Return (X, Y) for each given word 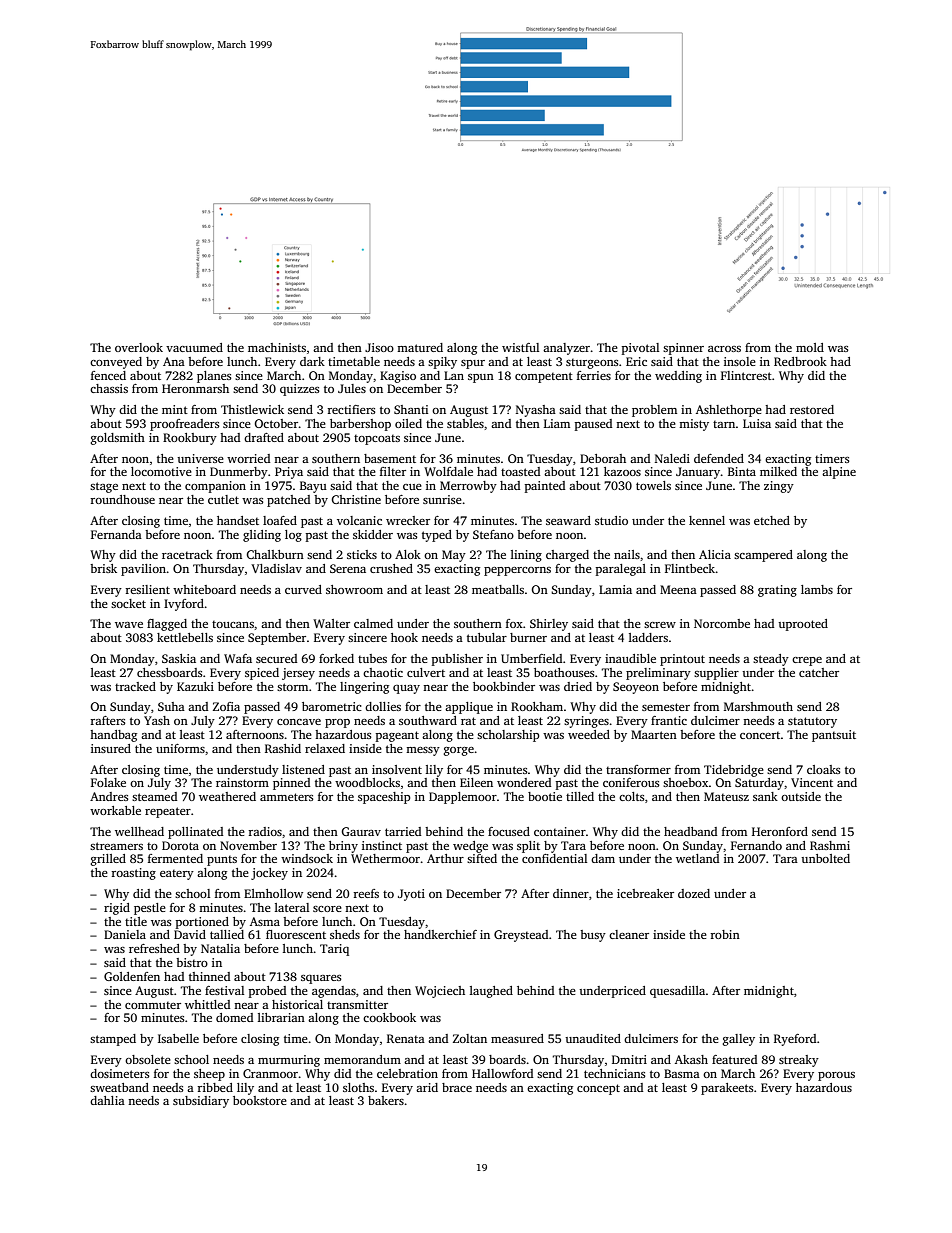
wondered (524, 782)
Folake (108, 782)
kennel (707, 520)
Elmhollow (273, 893)
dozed (694, 893)
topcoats (377, 440)
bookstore (260, 1100)
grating (777, 591)
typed (437, 536)
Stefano (493, 534)
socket (128, 603)
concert (760, 735)
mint (175, 409)
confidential (554, 858)
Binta (742, 471)
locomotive (161, 471)
